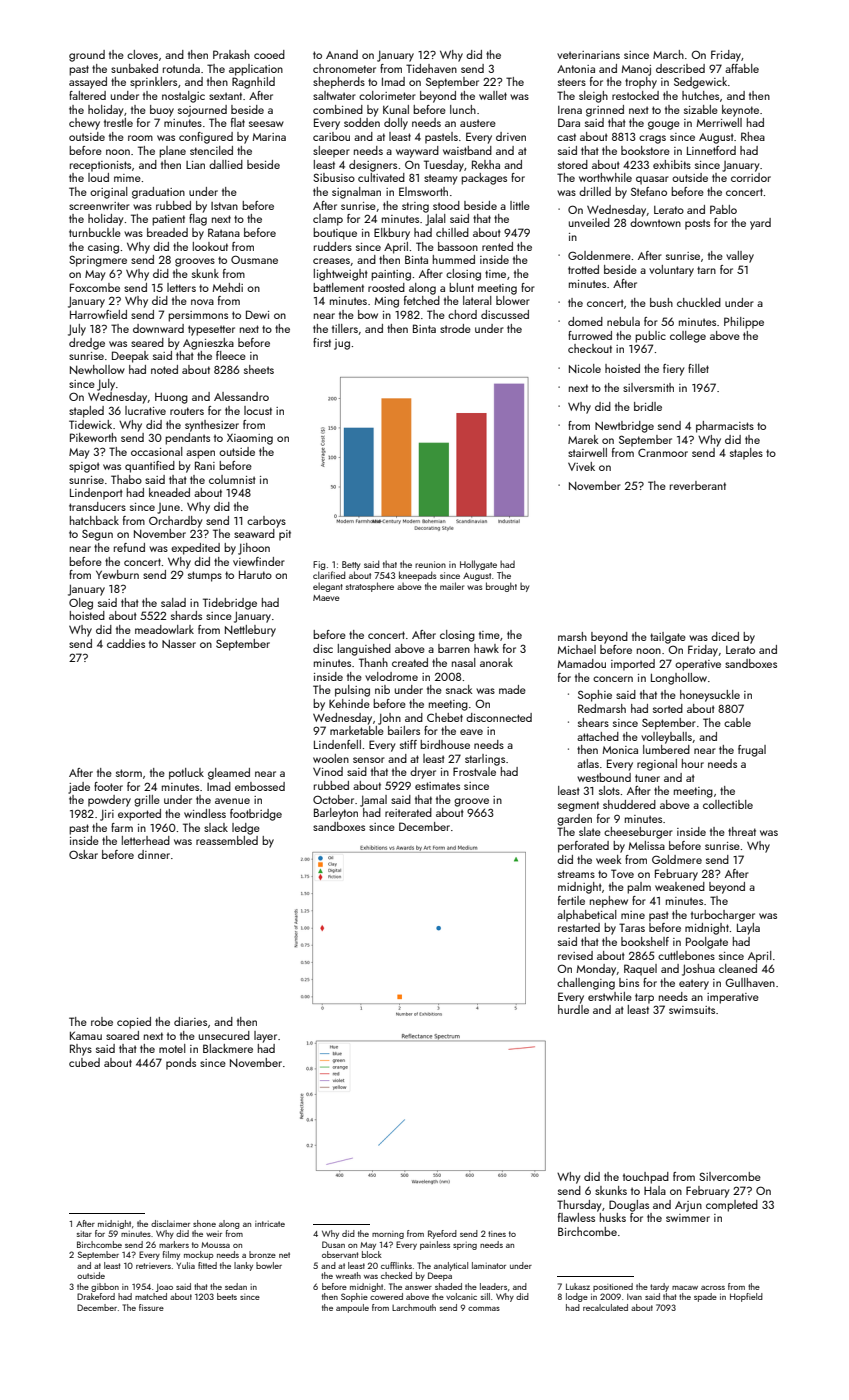  I want to click on tarp, so click(644, 998).
